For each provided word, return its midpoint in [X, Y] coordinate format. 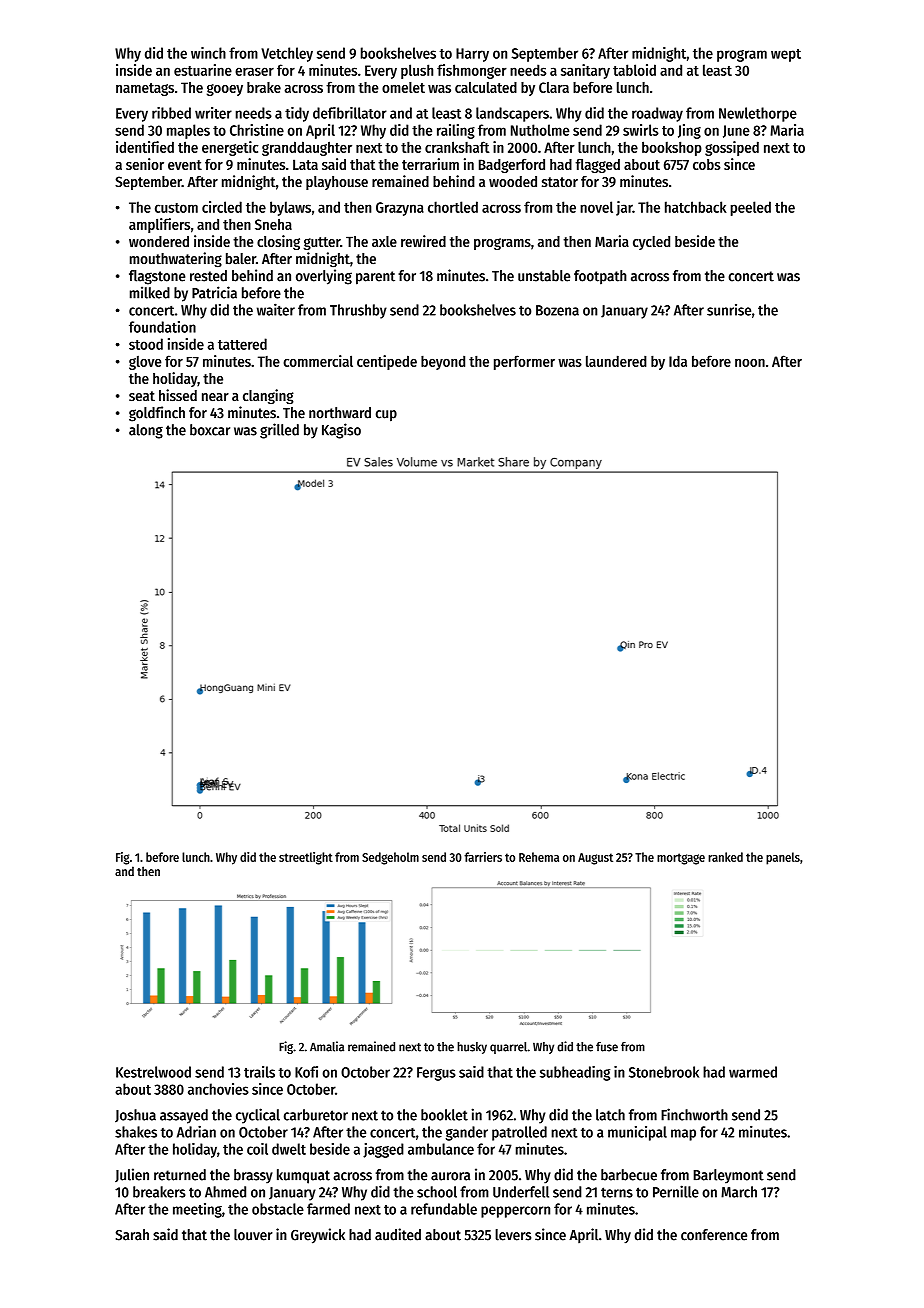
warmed [753, 1072]
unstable [544, 276]
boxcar [210, 430]
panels [783, 858]
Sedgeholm [390, 858]
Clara [554, 87]
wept [786, 55]
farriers [483, 857]
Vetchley [287, 54]
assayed [184, 1116]
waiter [276, 309]
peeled [751, 208]
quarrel [508, 1048]
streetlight [306, 858]
